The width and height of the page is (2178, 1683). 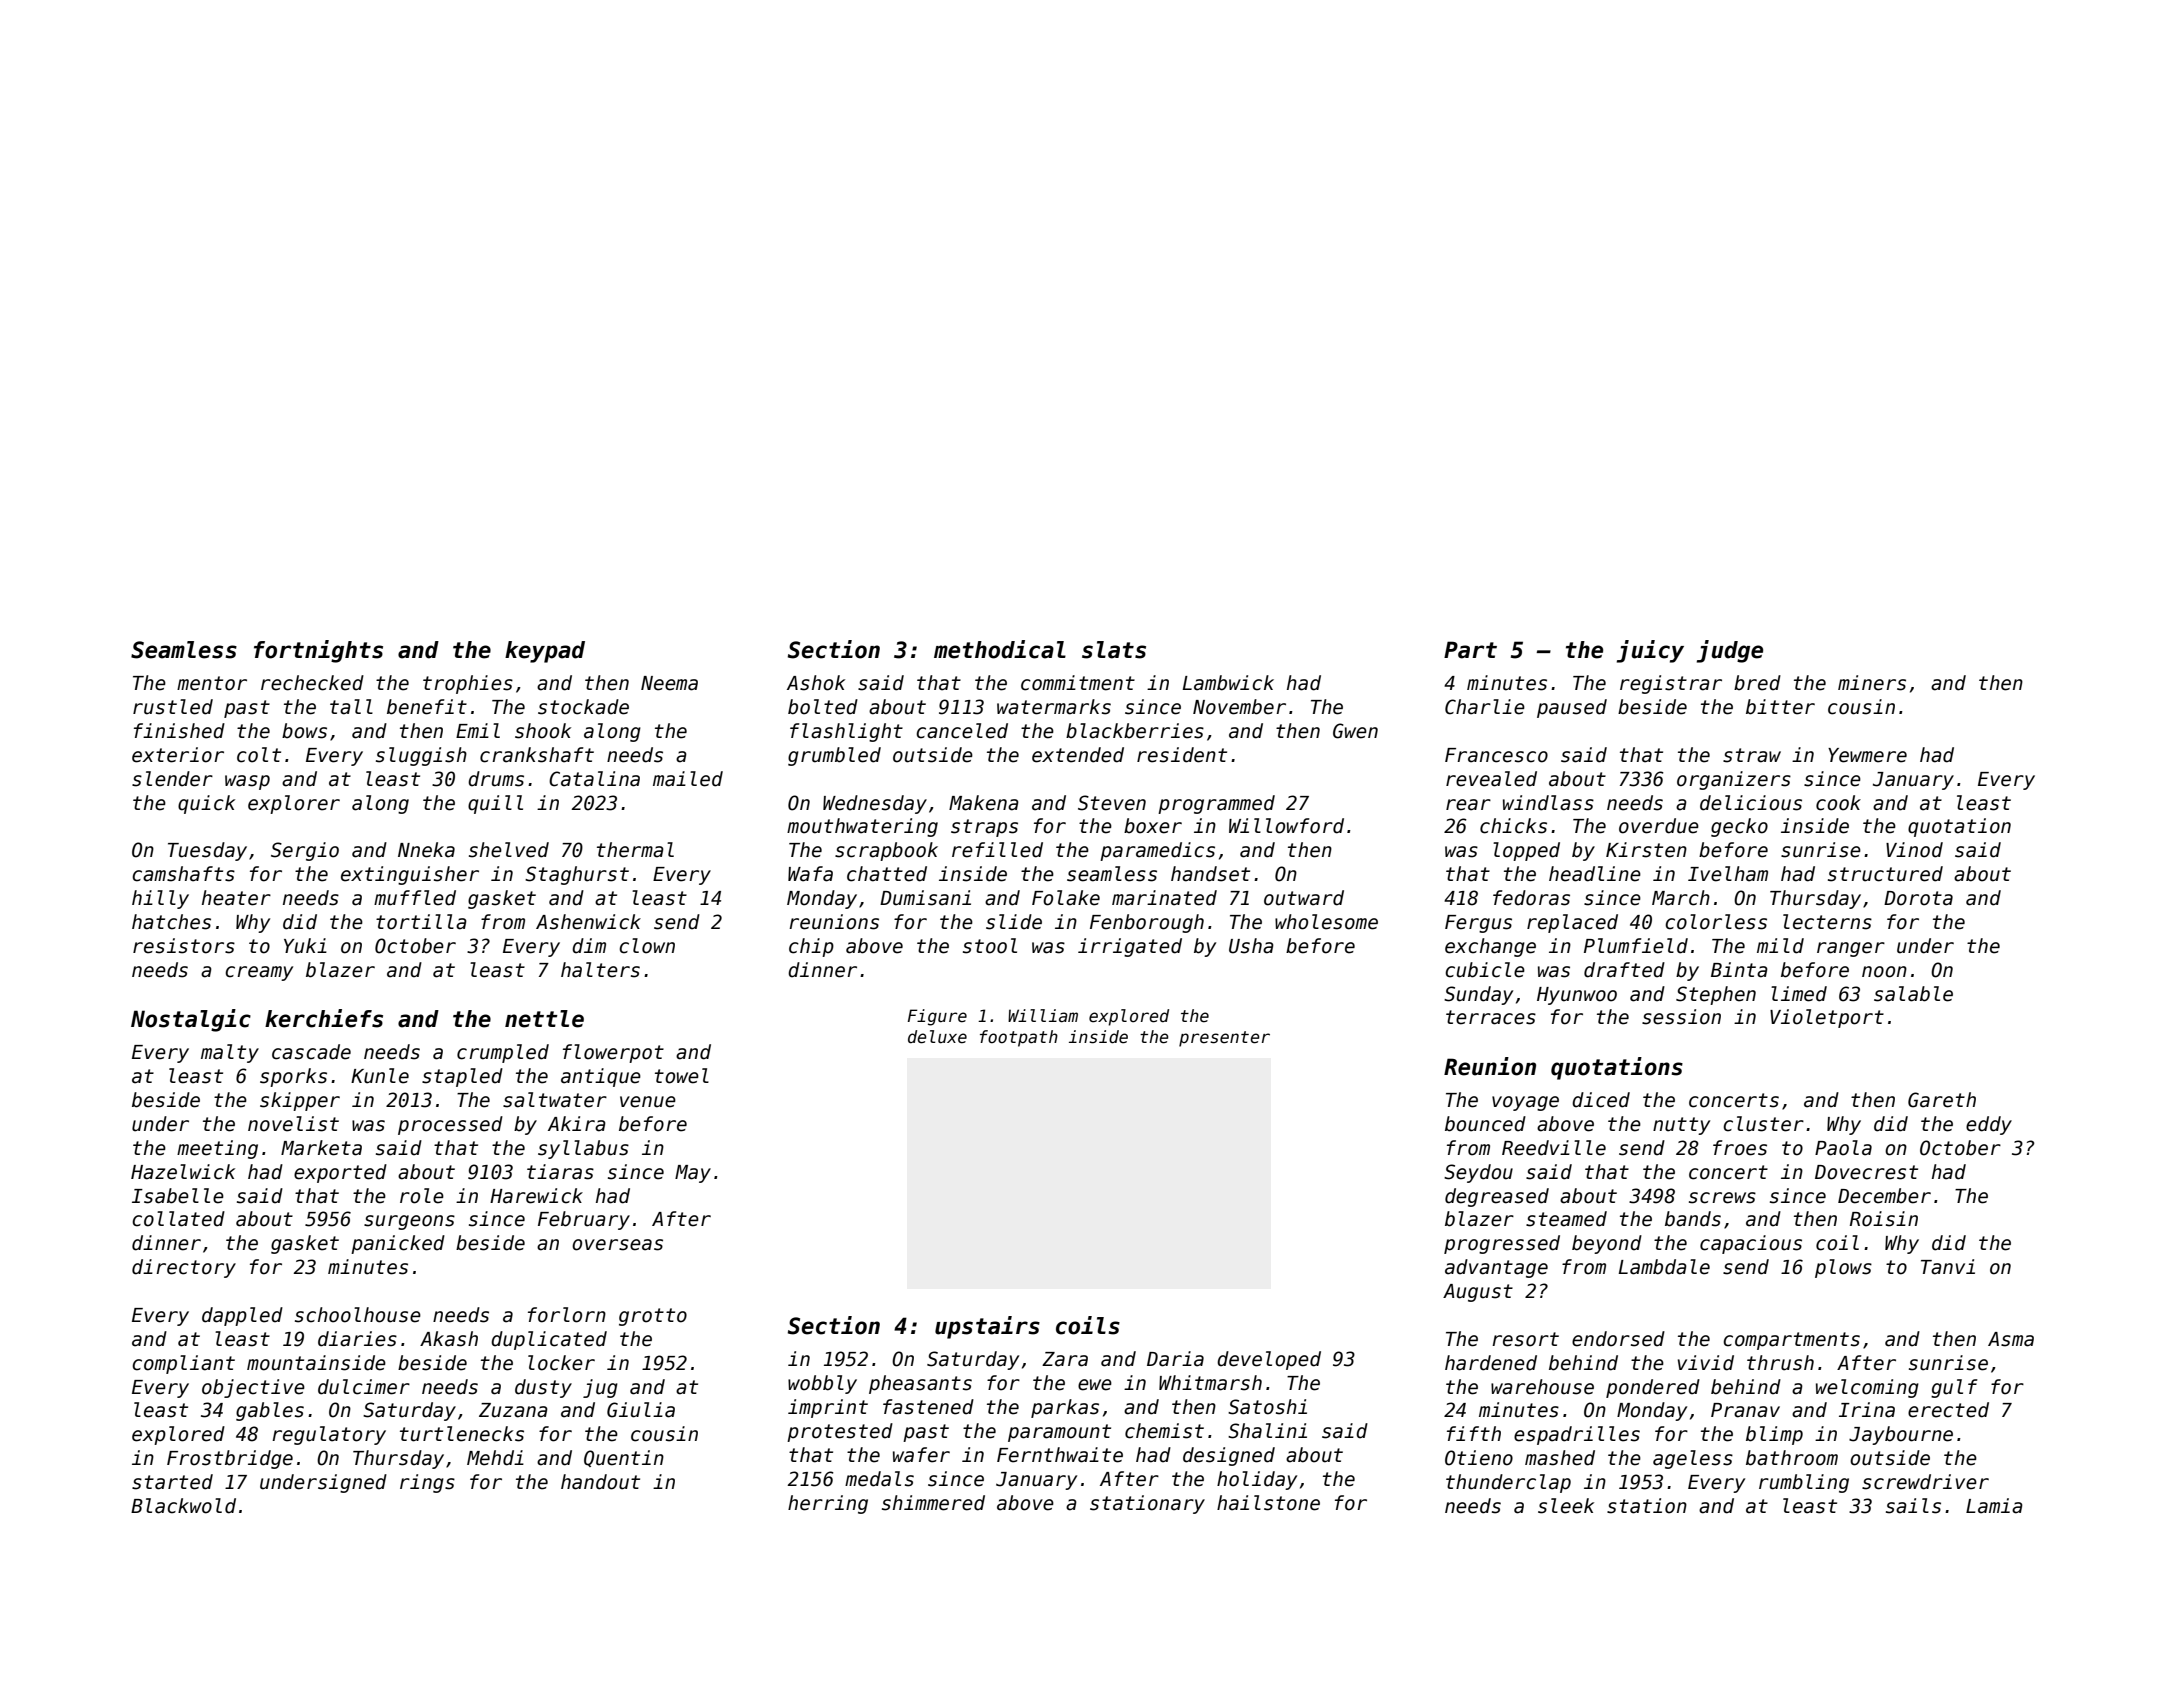 I want to click on bounced, so click(x=1485, y=1124).
